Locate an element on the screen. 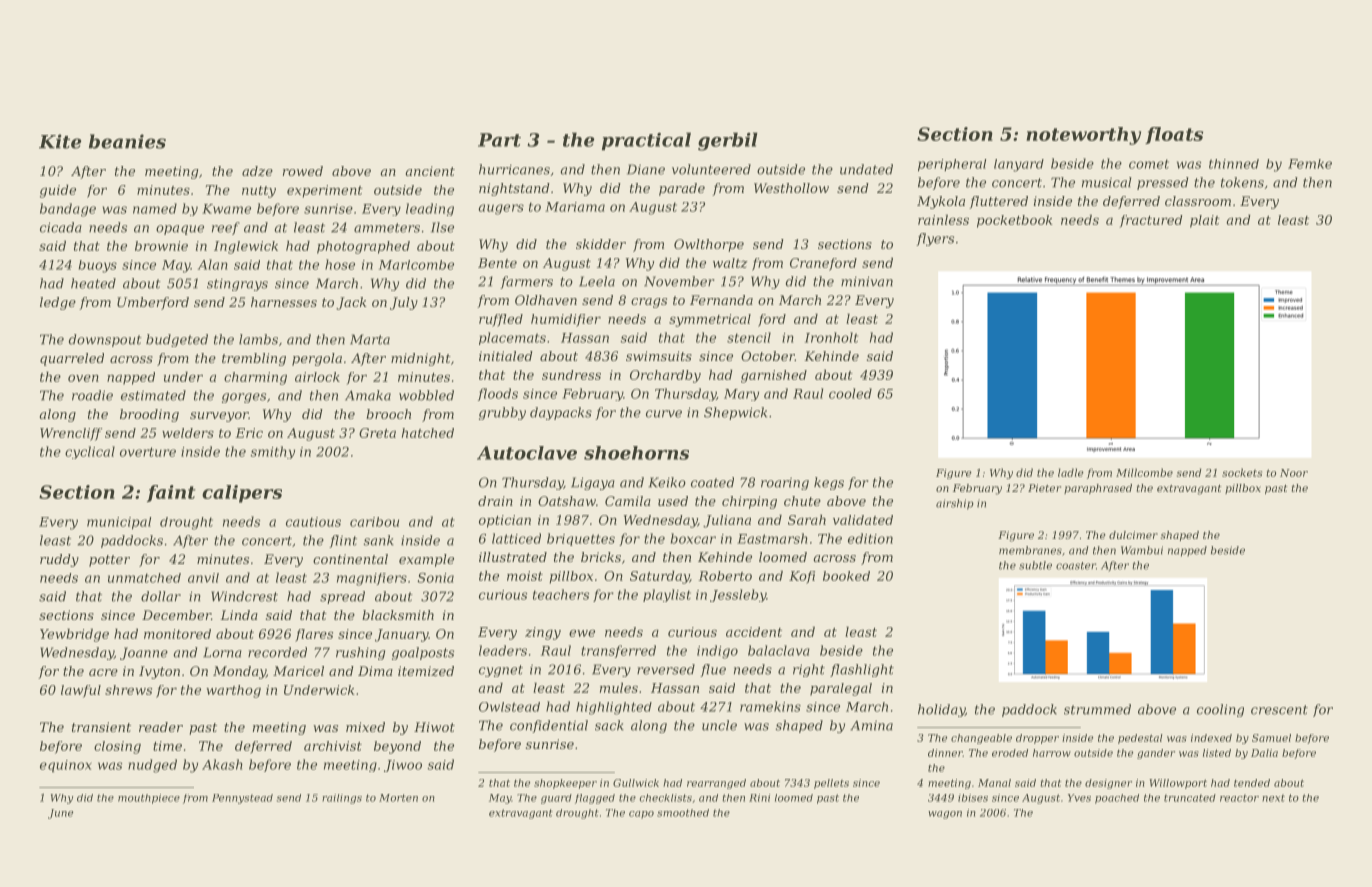 This screenshot has height=887, width=1372. Ironholt is located at coordinates (831, 337).
